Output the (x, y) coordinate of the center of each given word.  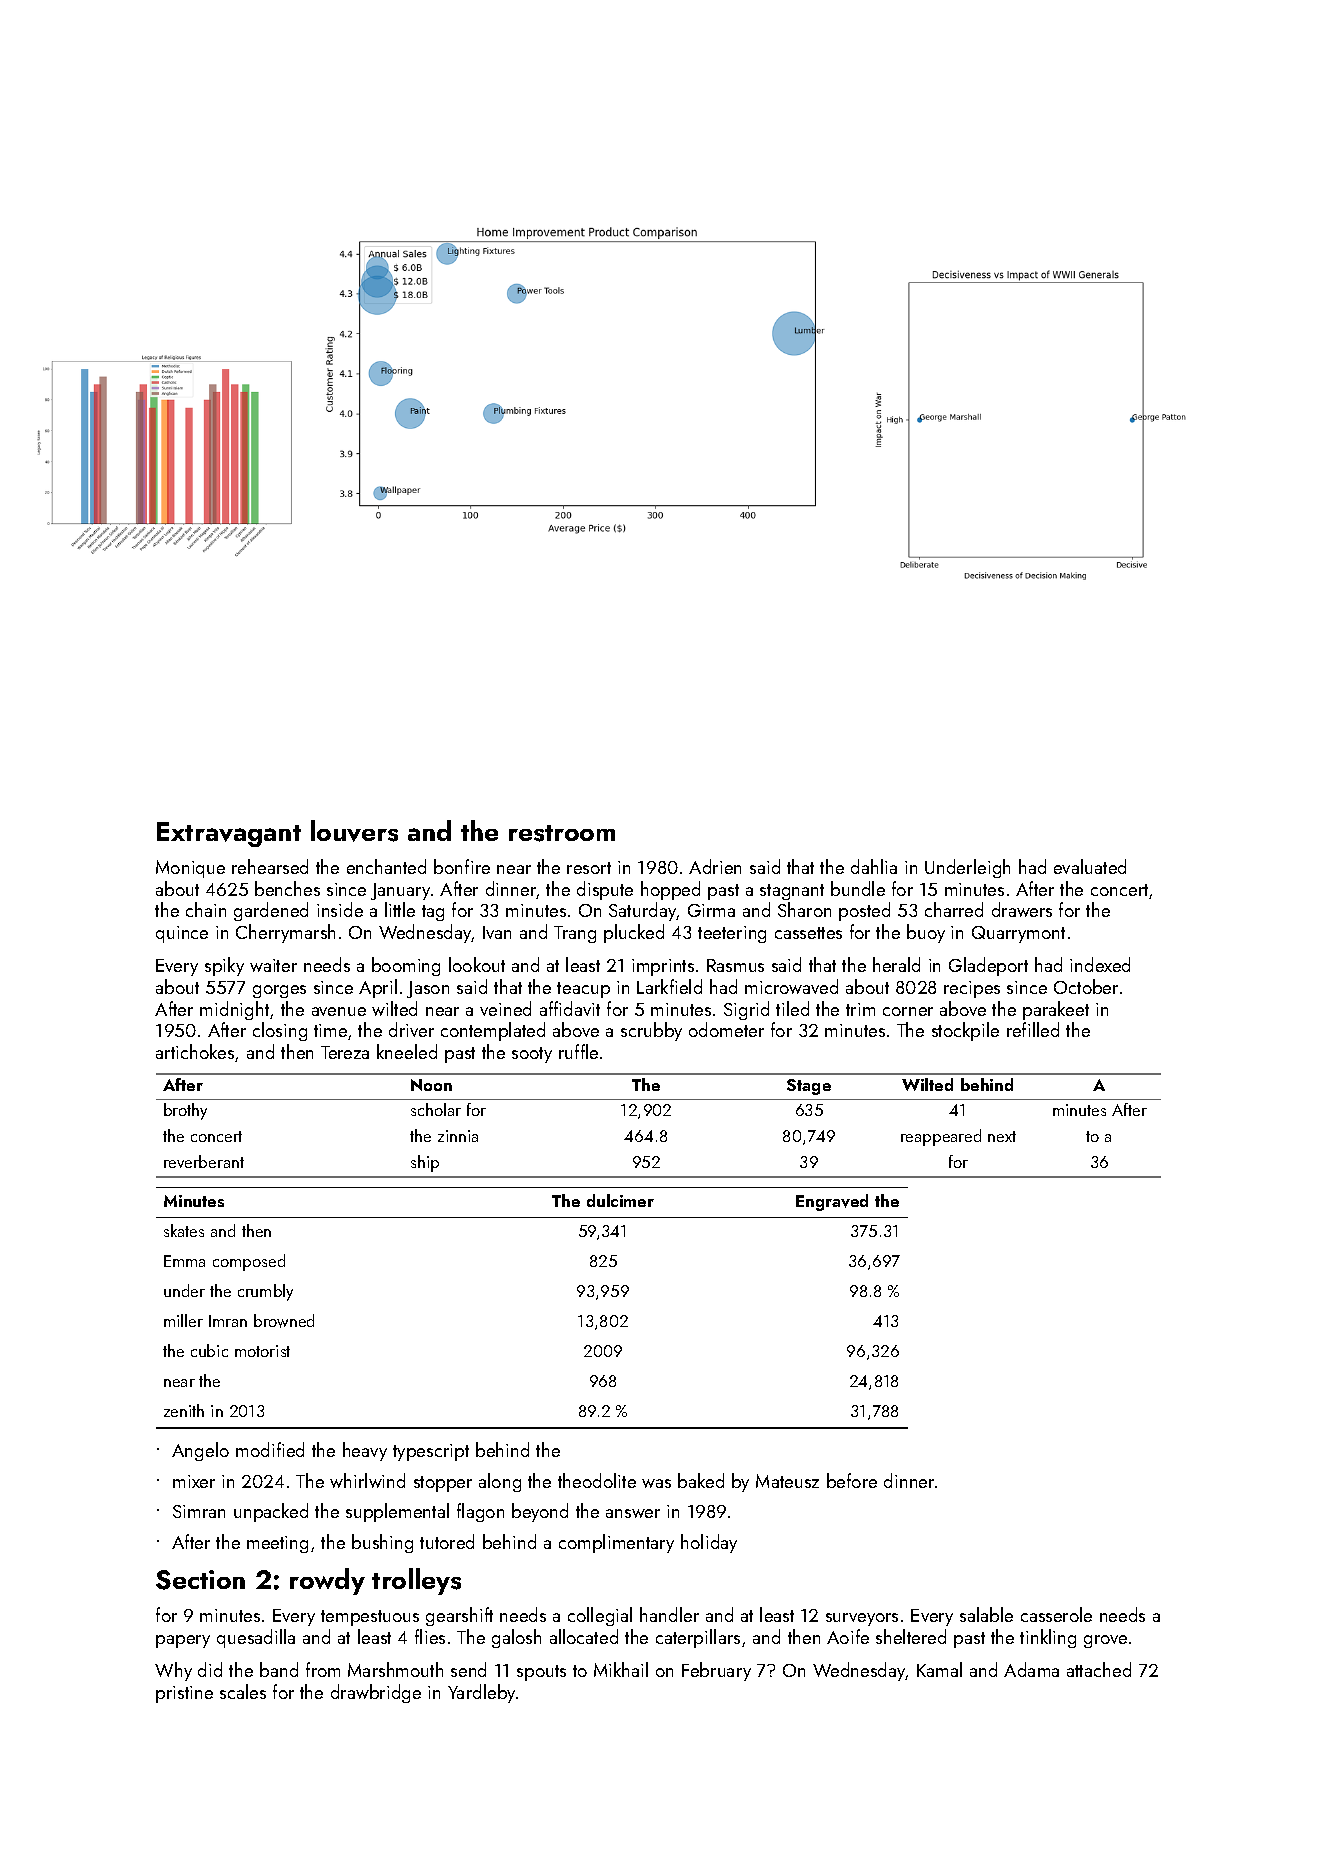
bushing (382, 1543)
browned (284, 1321)
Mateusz (787, 1481)
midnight (234, 1010)
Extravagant (229, 834)
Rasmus (735, 965)
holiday (709, 1543)
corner (908, 1011)
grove (1105, 1641)
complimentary (616, 1543)
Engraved (832, 1202)
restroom (562, 833)
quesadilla (256, 1638)
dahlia (874, 866)
